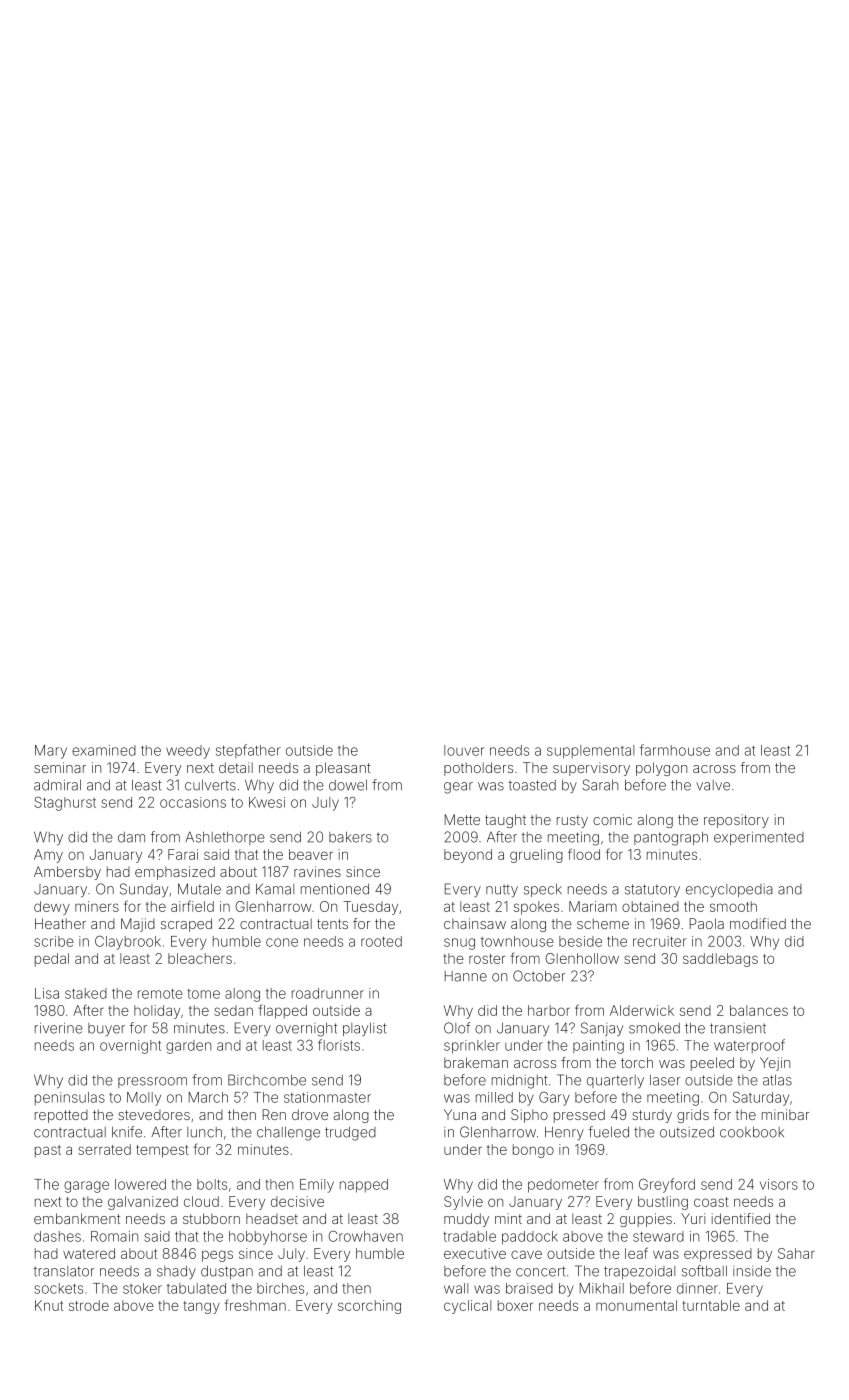  I want to click on visors, so click(779, 1184).
